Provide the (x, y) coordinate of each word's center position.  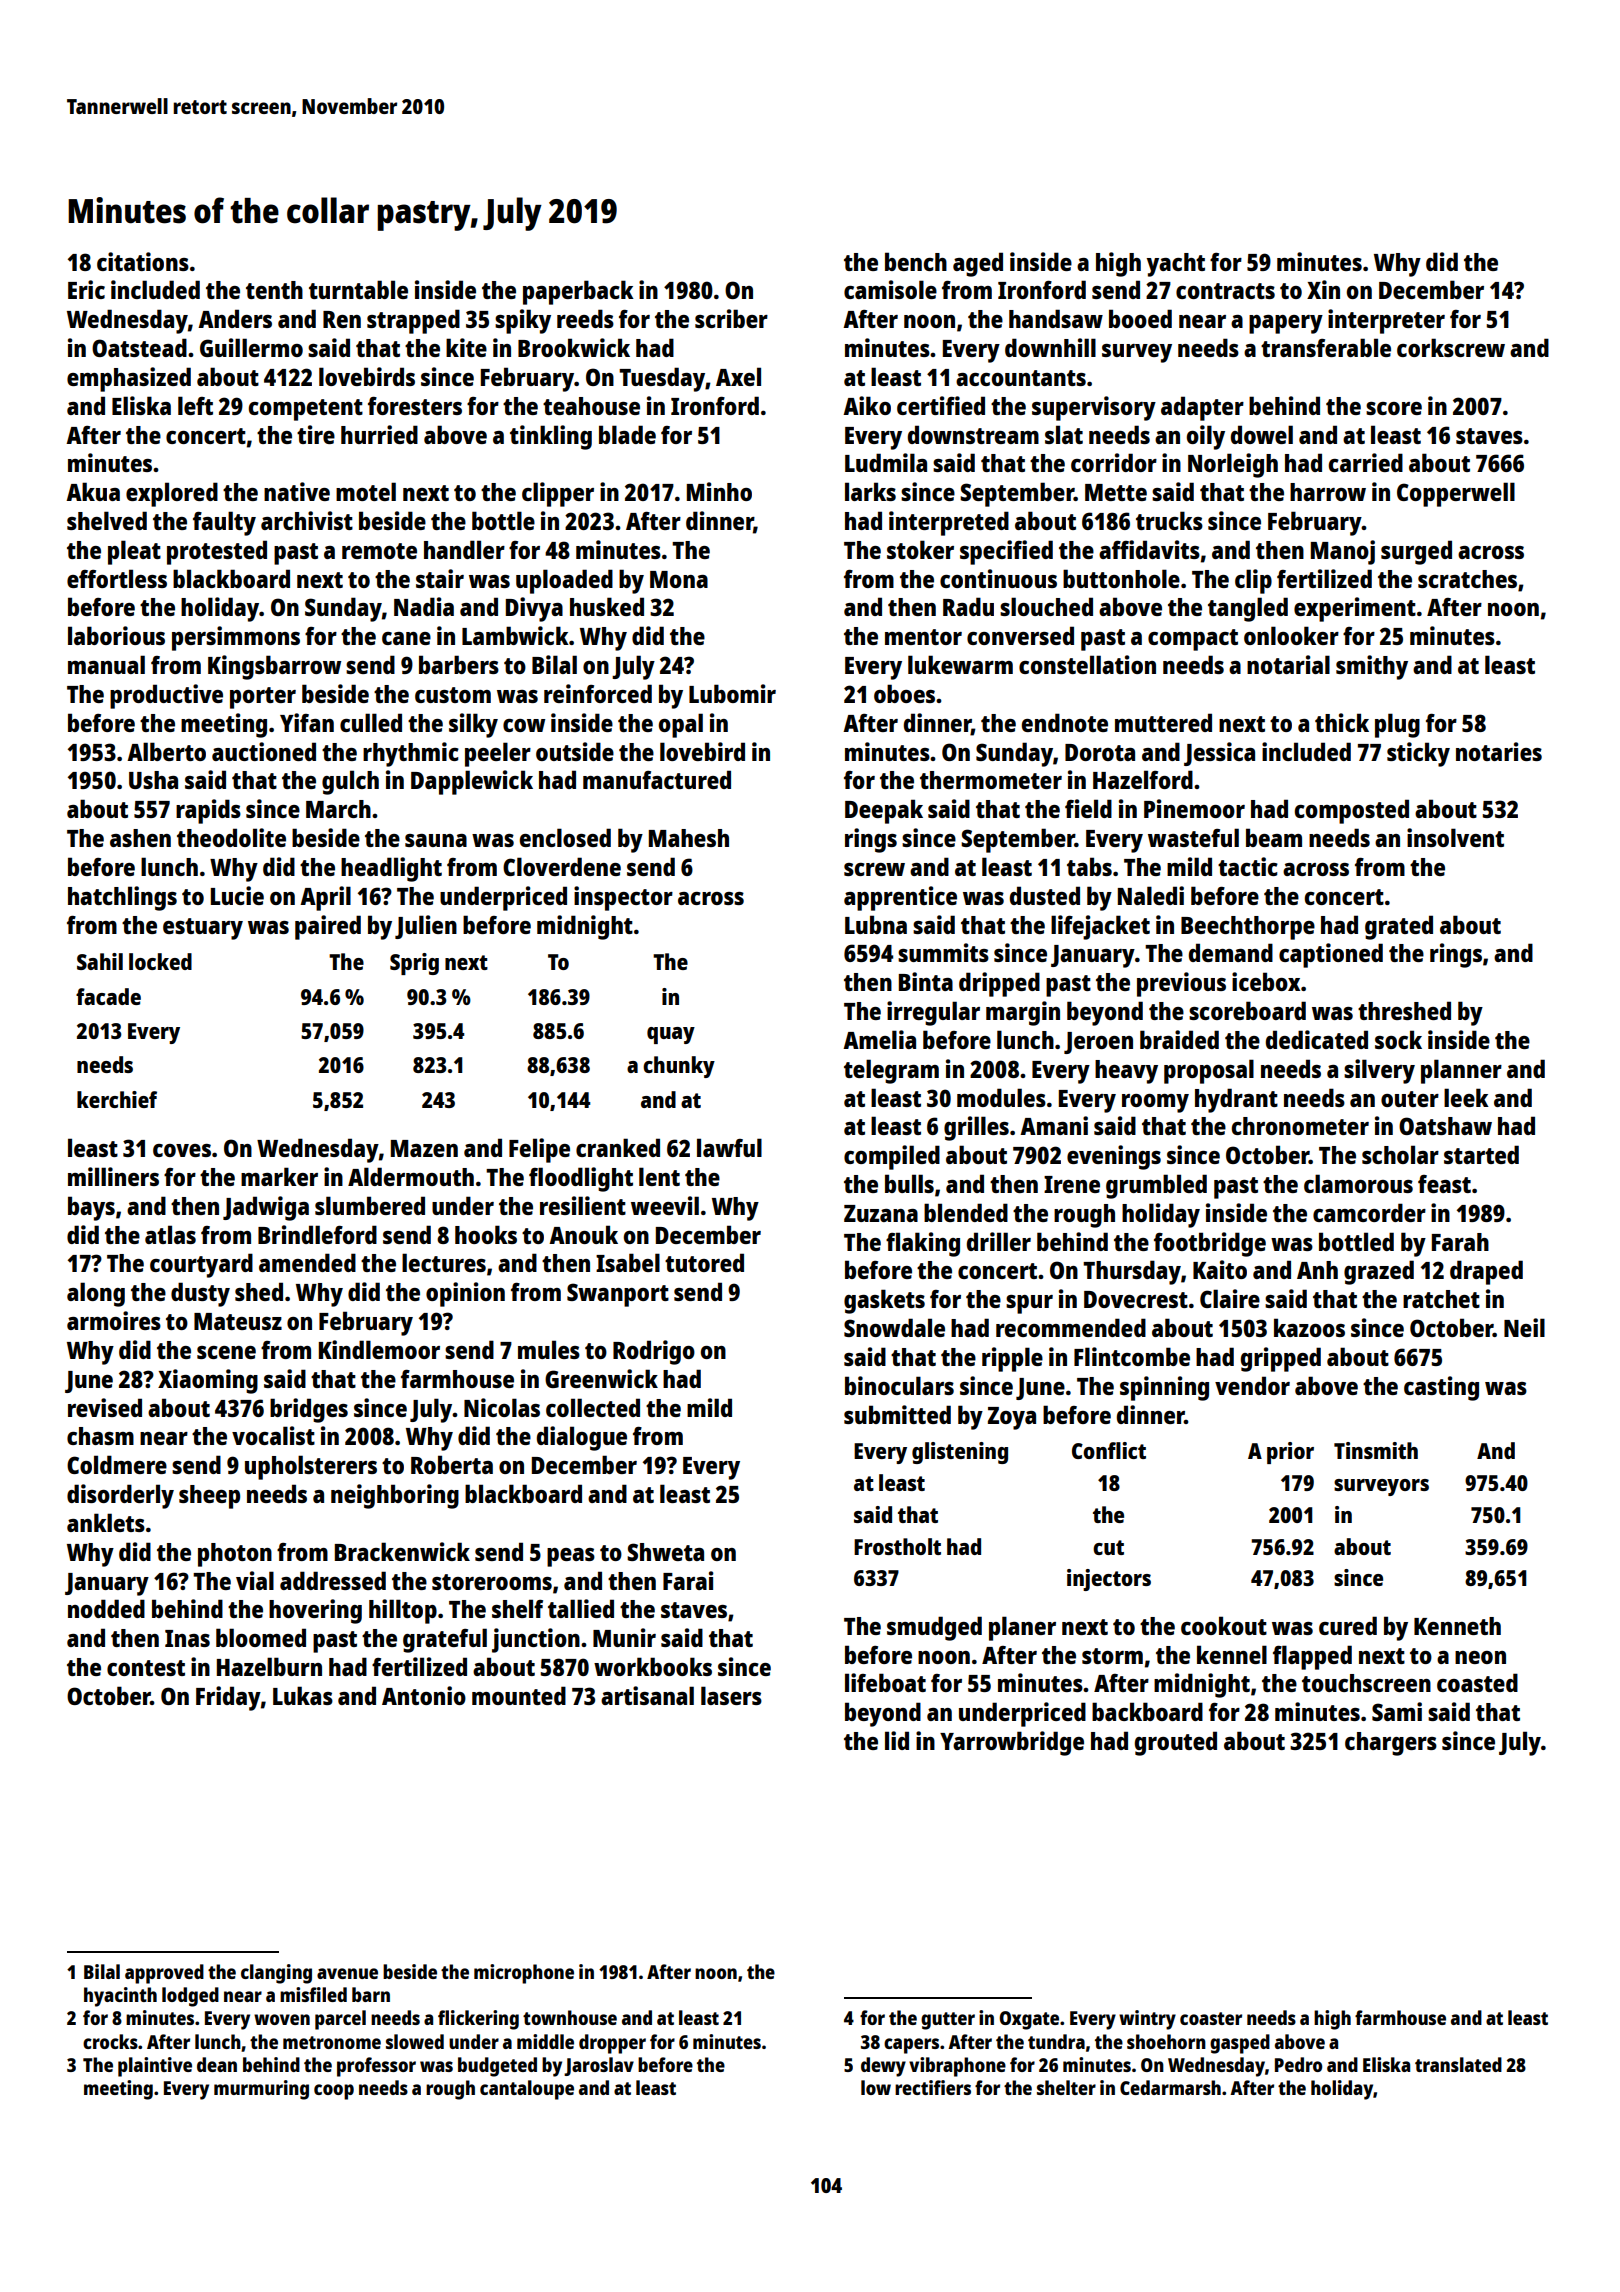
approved (164, 1974)
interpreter (1386, 321)
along (96, 1294)
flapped (1312, 1657)
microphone (524, 1974)
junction (536, 1640)
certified (941, 405)
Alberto (166, 751)
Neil (1524, 1327)
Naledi (1151, 895)
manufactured (657, 779)
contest (146, 1668)
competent (305, 410)
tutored (704, 1262)
